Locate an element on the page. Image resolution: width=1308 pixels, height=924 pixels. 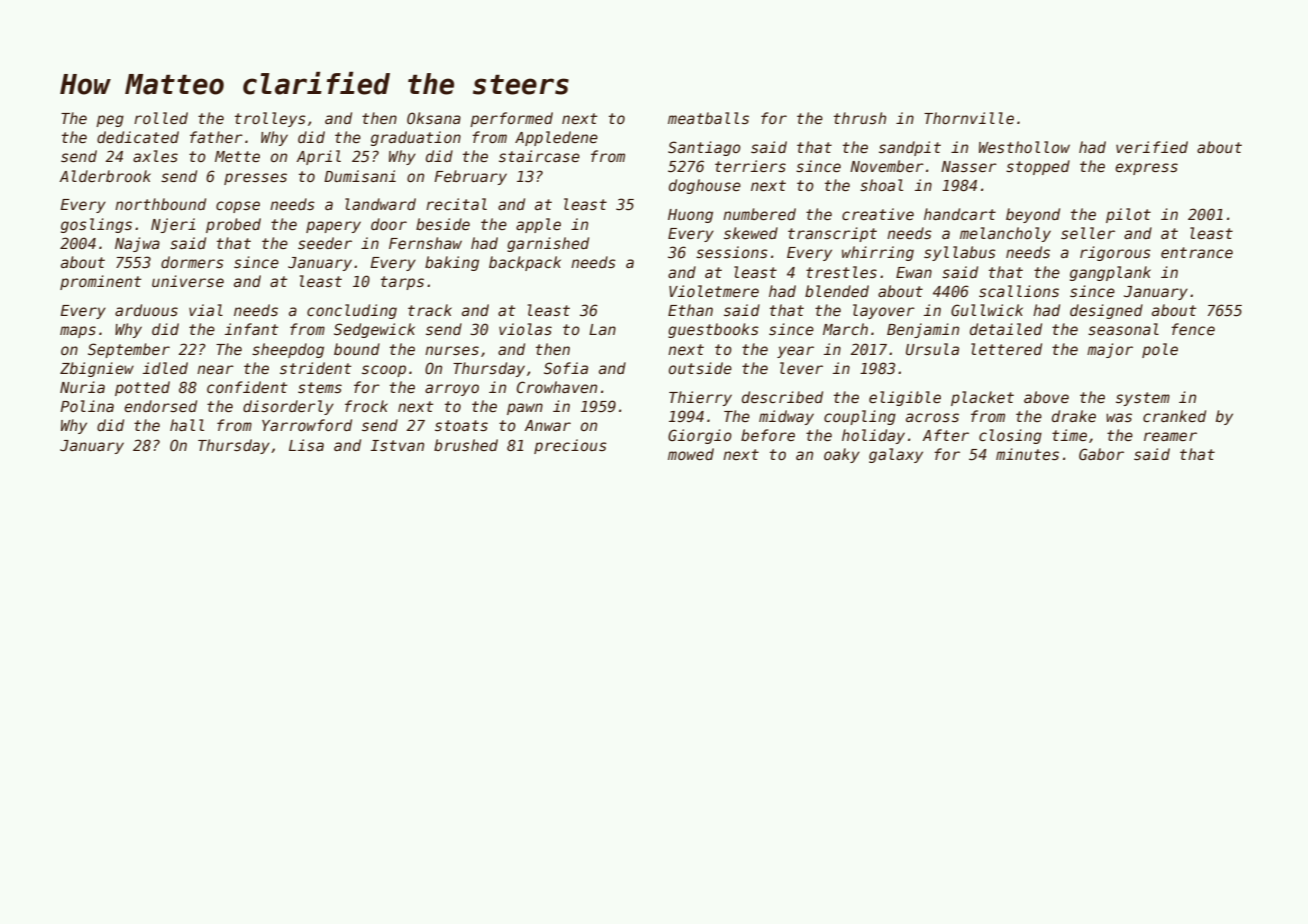
seeder is located at coordinates (325, 243).
